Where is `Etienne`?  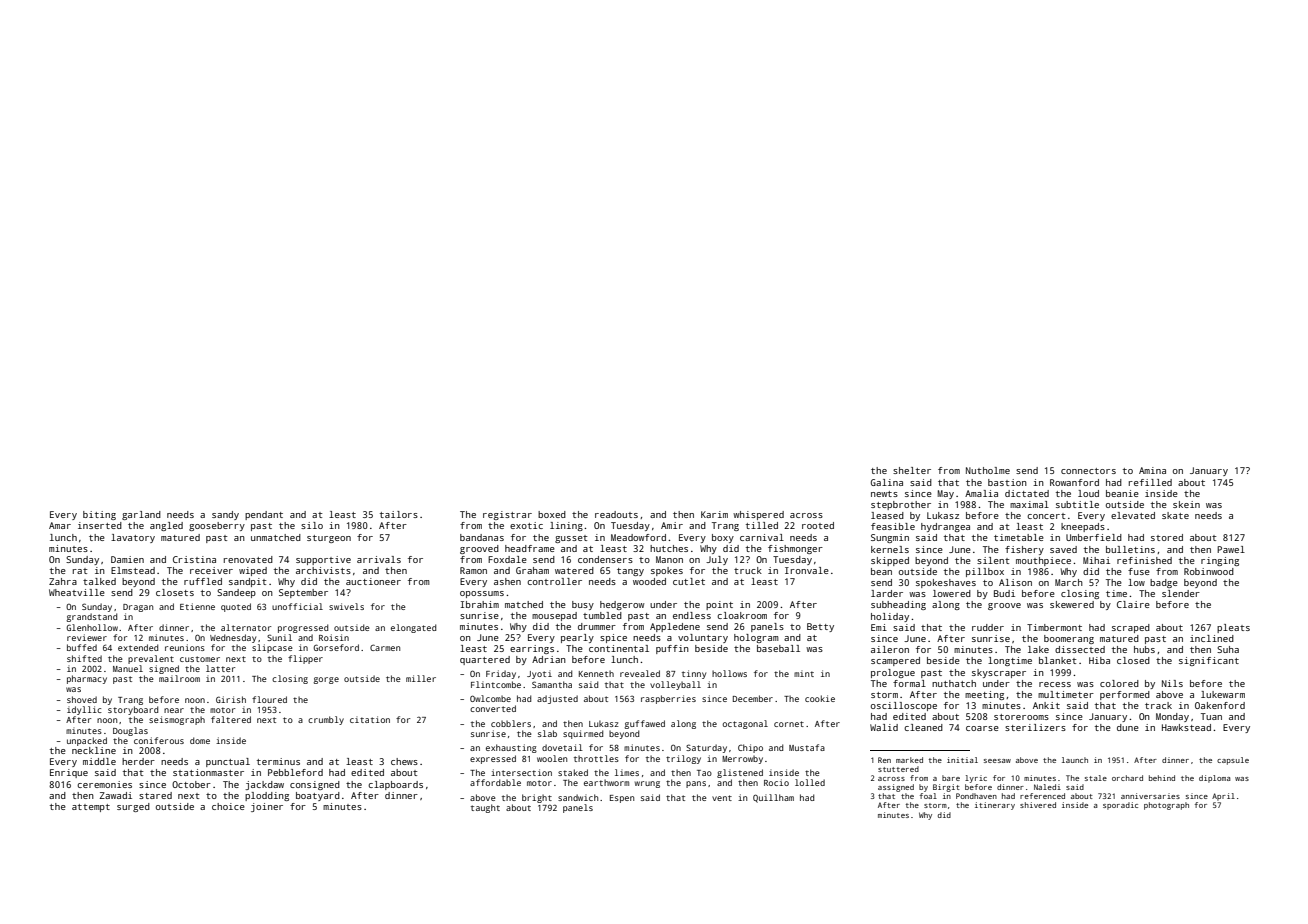 Etienne is located at coordinates (197, 606).
